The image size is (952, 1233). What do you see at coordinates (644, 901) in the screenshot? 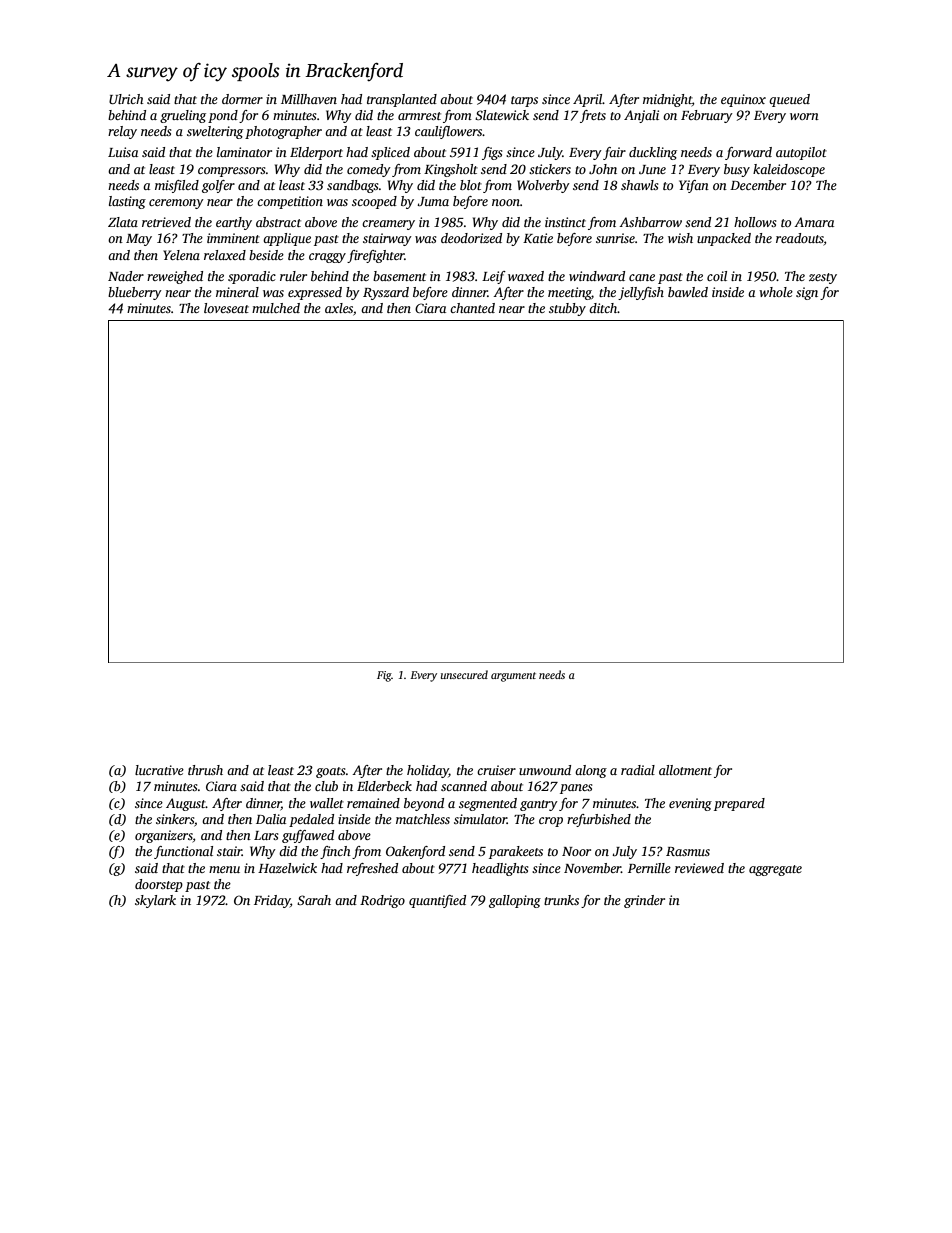
I see `grinder` at bounding box center [644, 901].
